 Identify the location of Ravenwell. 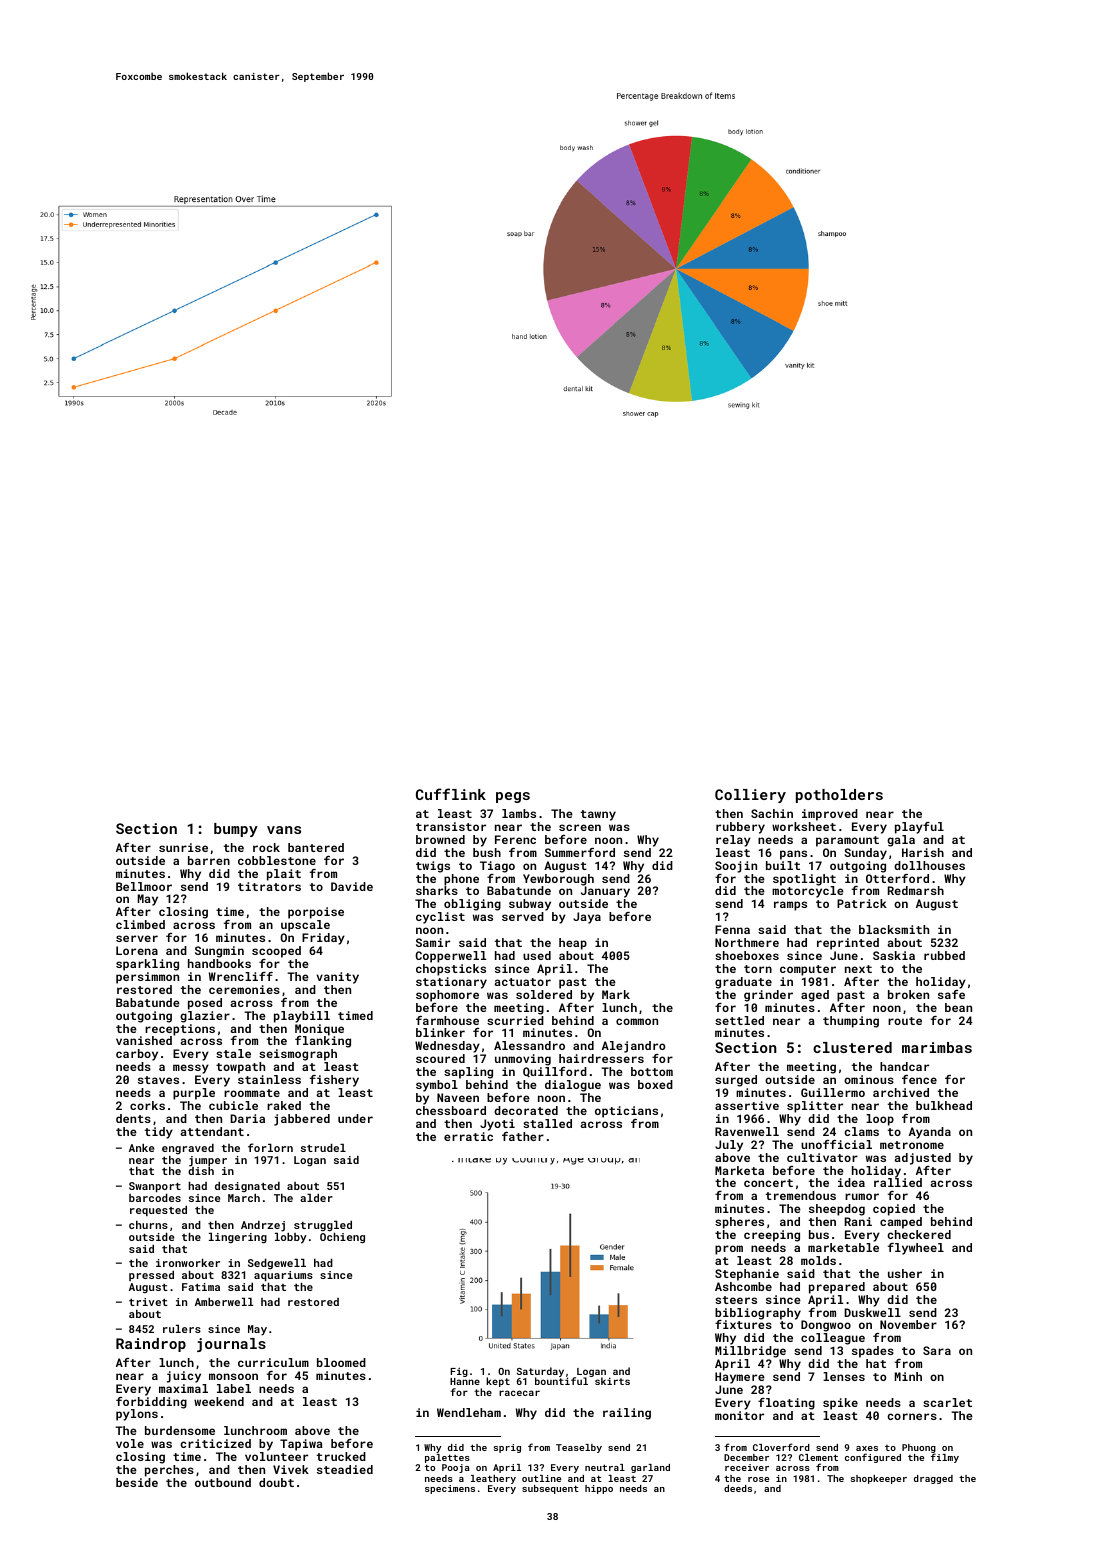
(747, 1131).
